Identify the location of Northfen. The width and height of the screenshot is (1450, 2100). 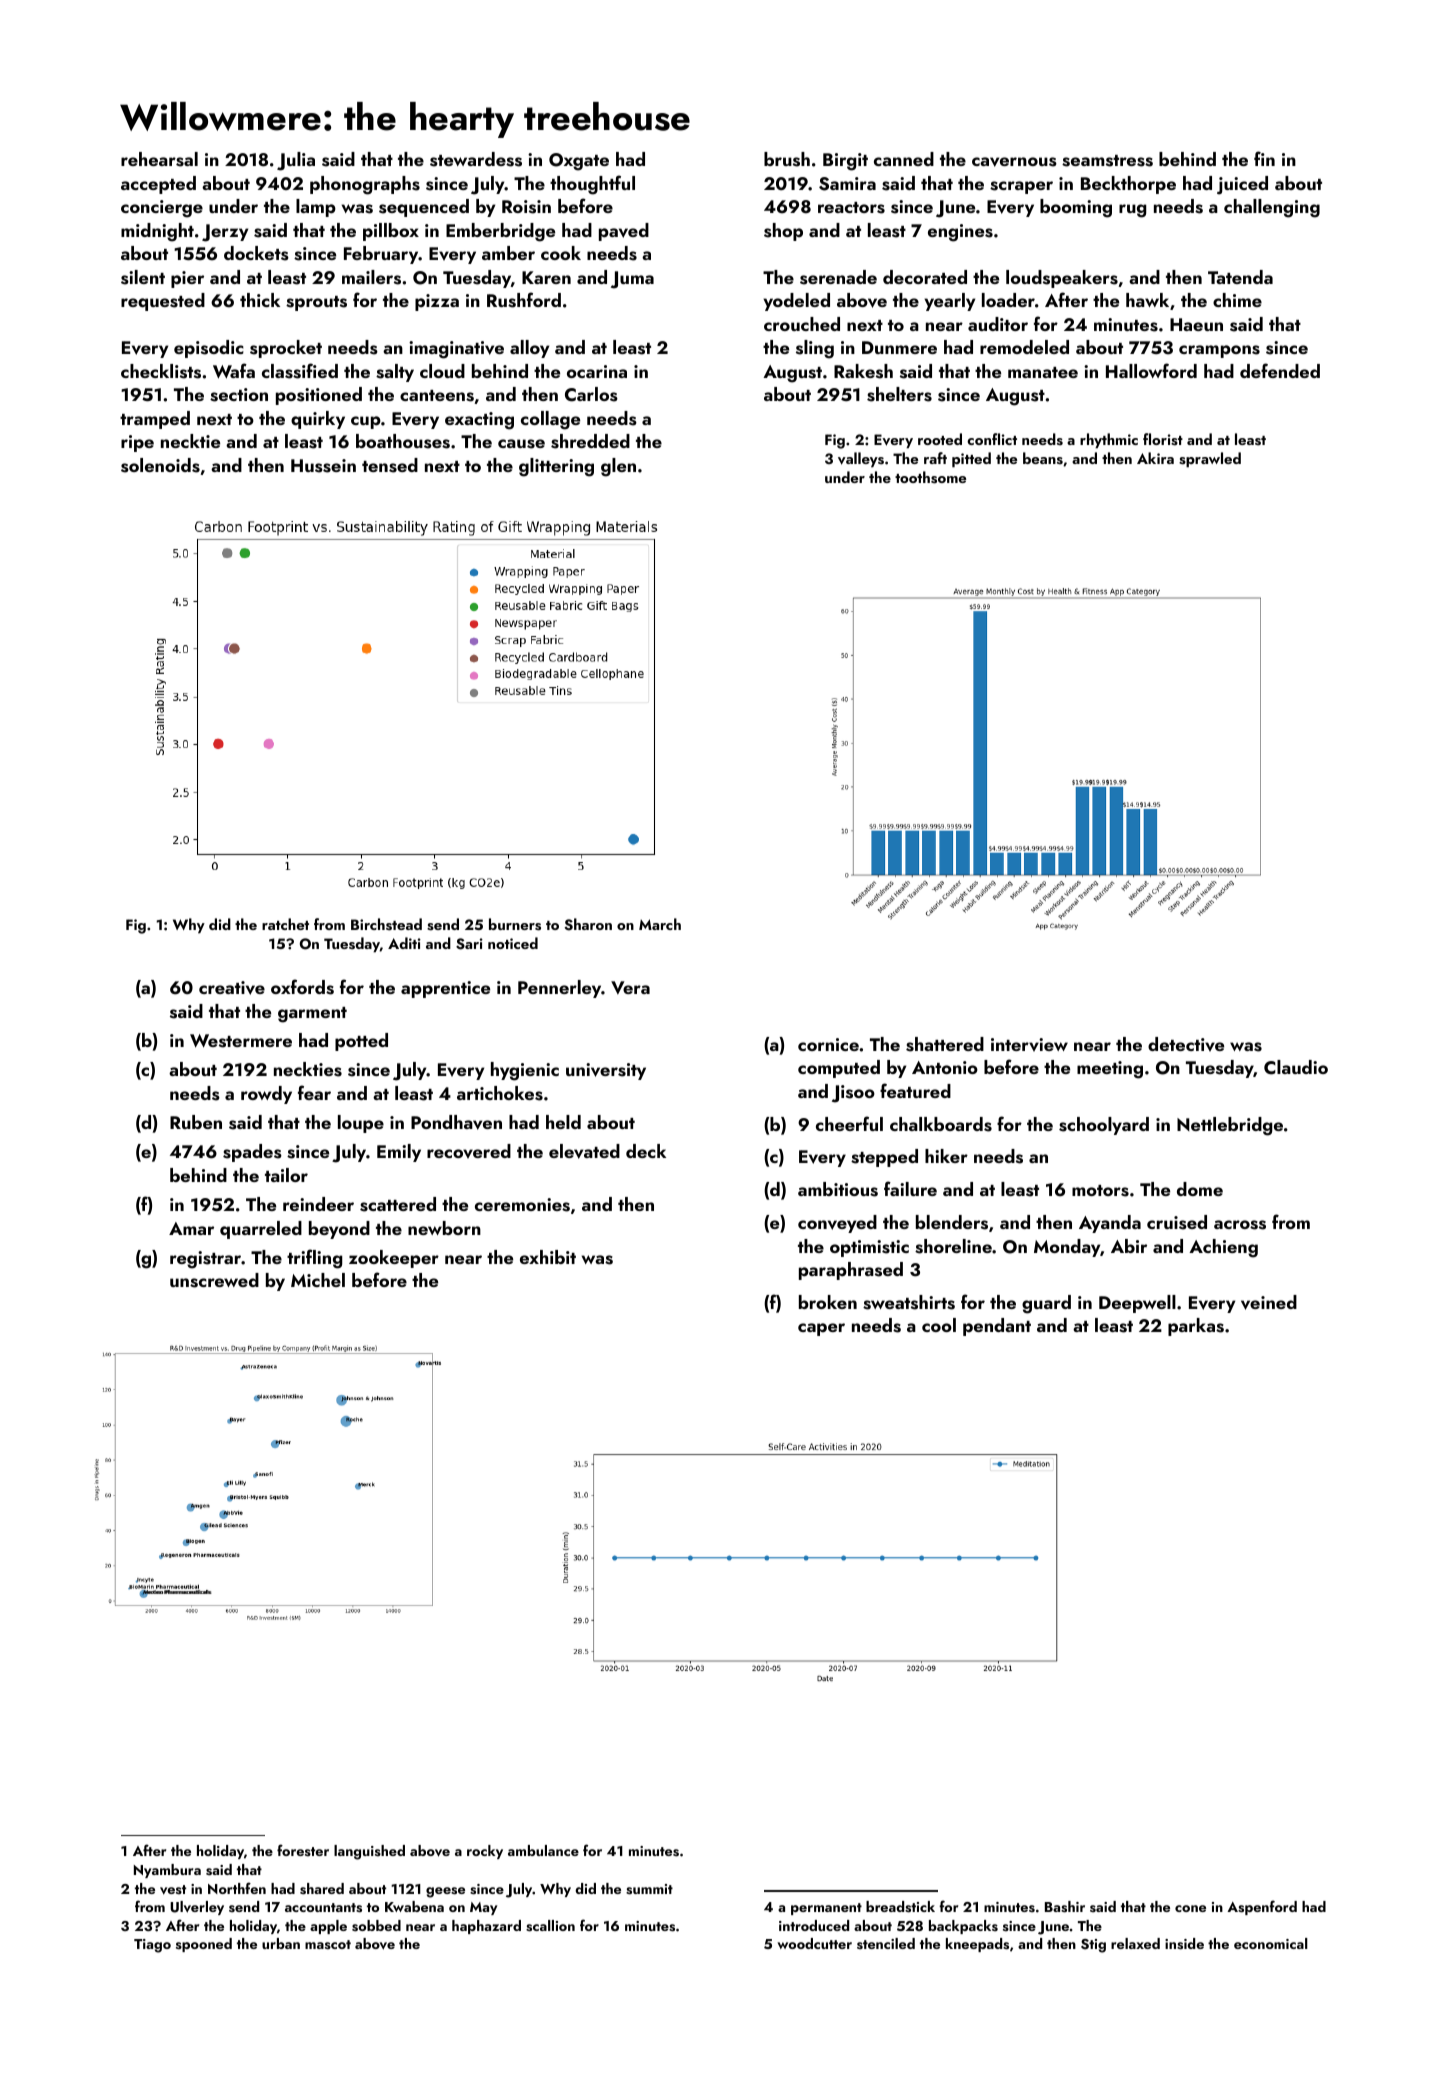
(237, 1888).
